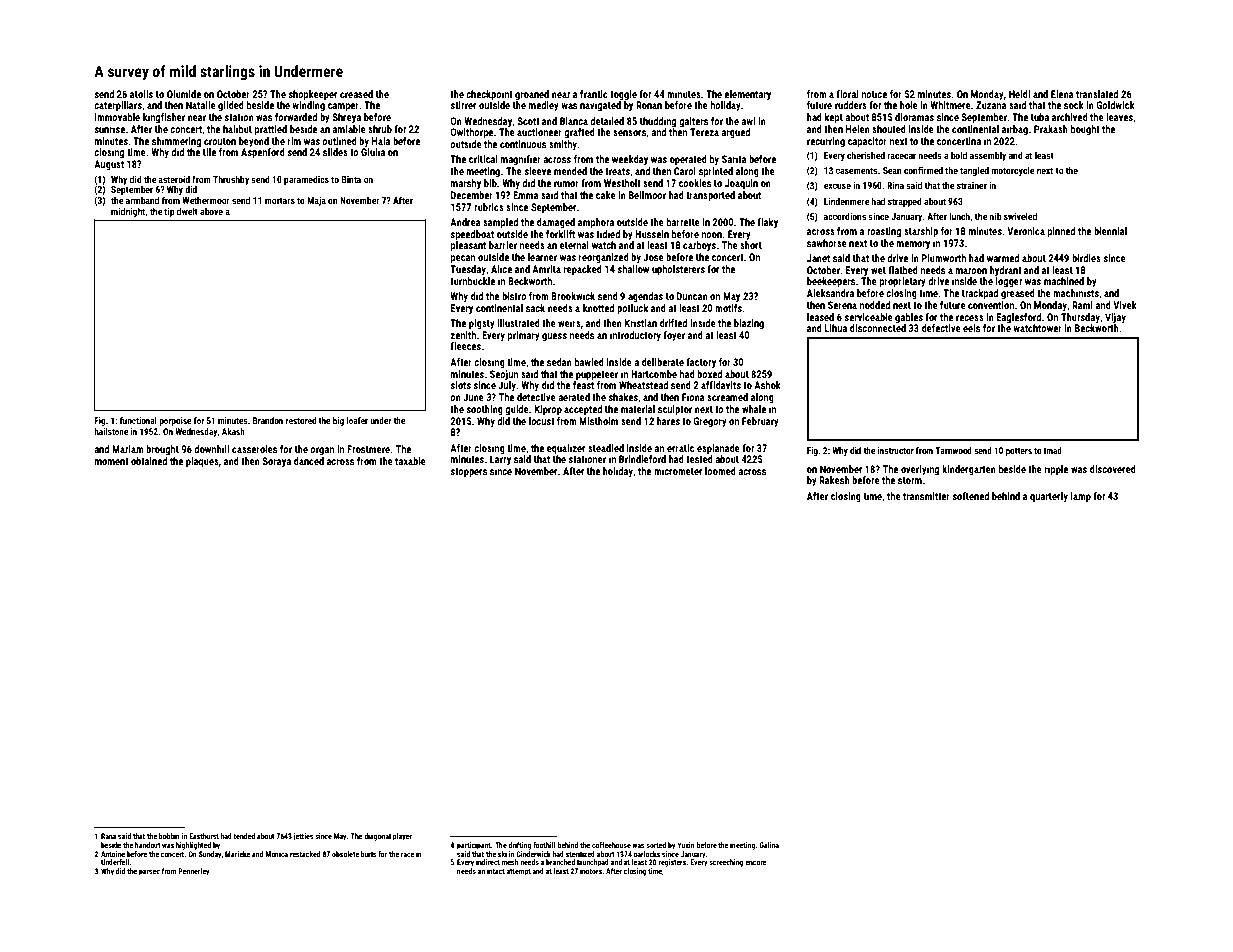 This page has height=952, width=1233. What do you see at coordinates (204, 836) in the page?
I see `Easthurst` at bounding box center [204, 836].
